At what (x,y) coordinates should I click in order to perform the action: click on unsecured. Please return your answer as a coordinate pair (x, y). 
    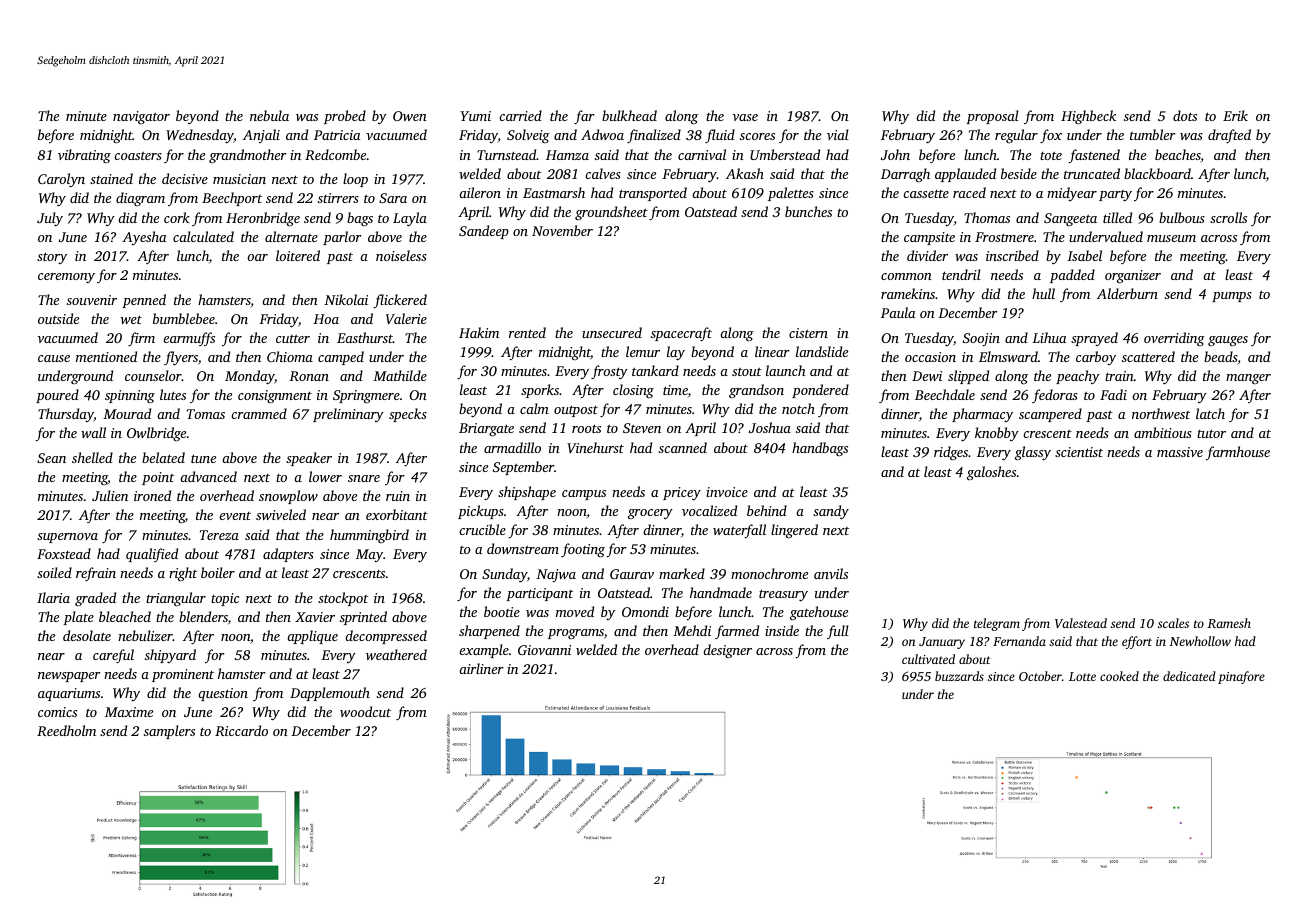
    Looking at the image, I should click on (612, 332).
